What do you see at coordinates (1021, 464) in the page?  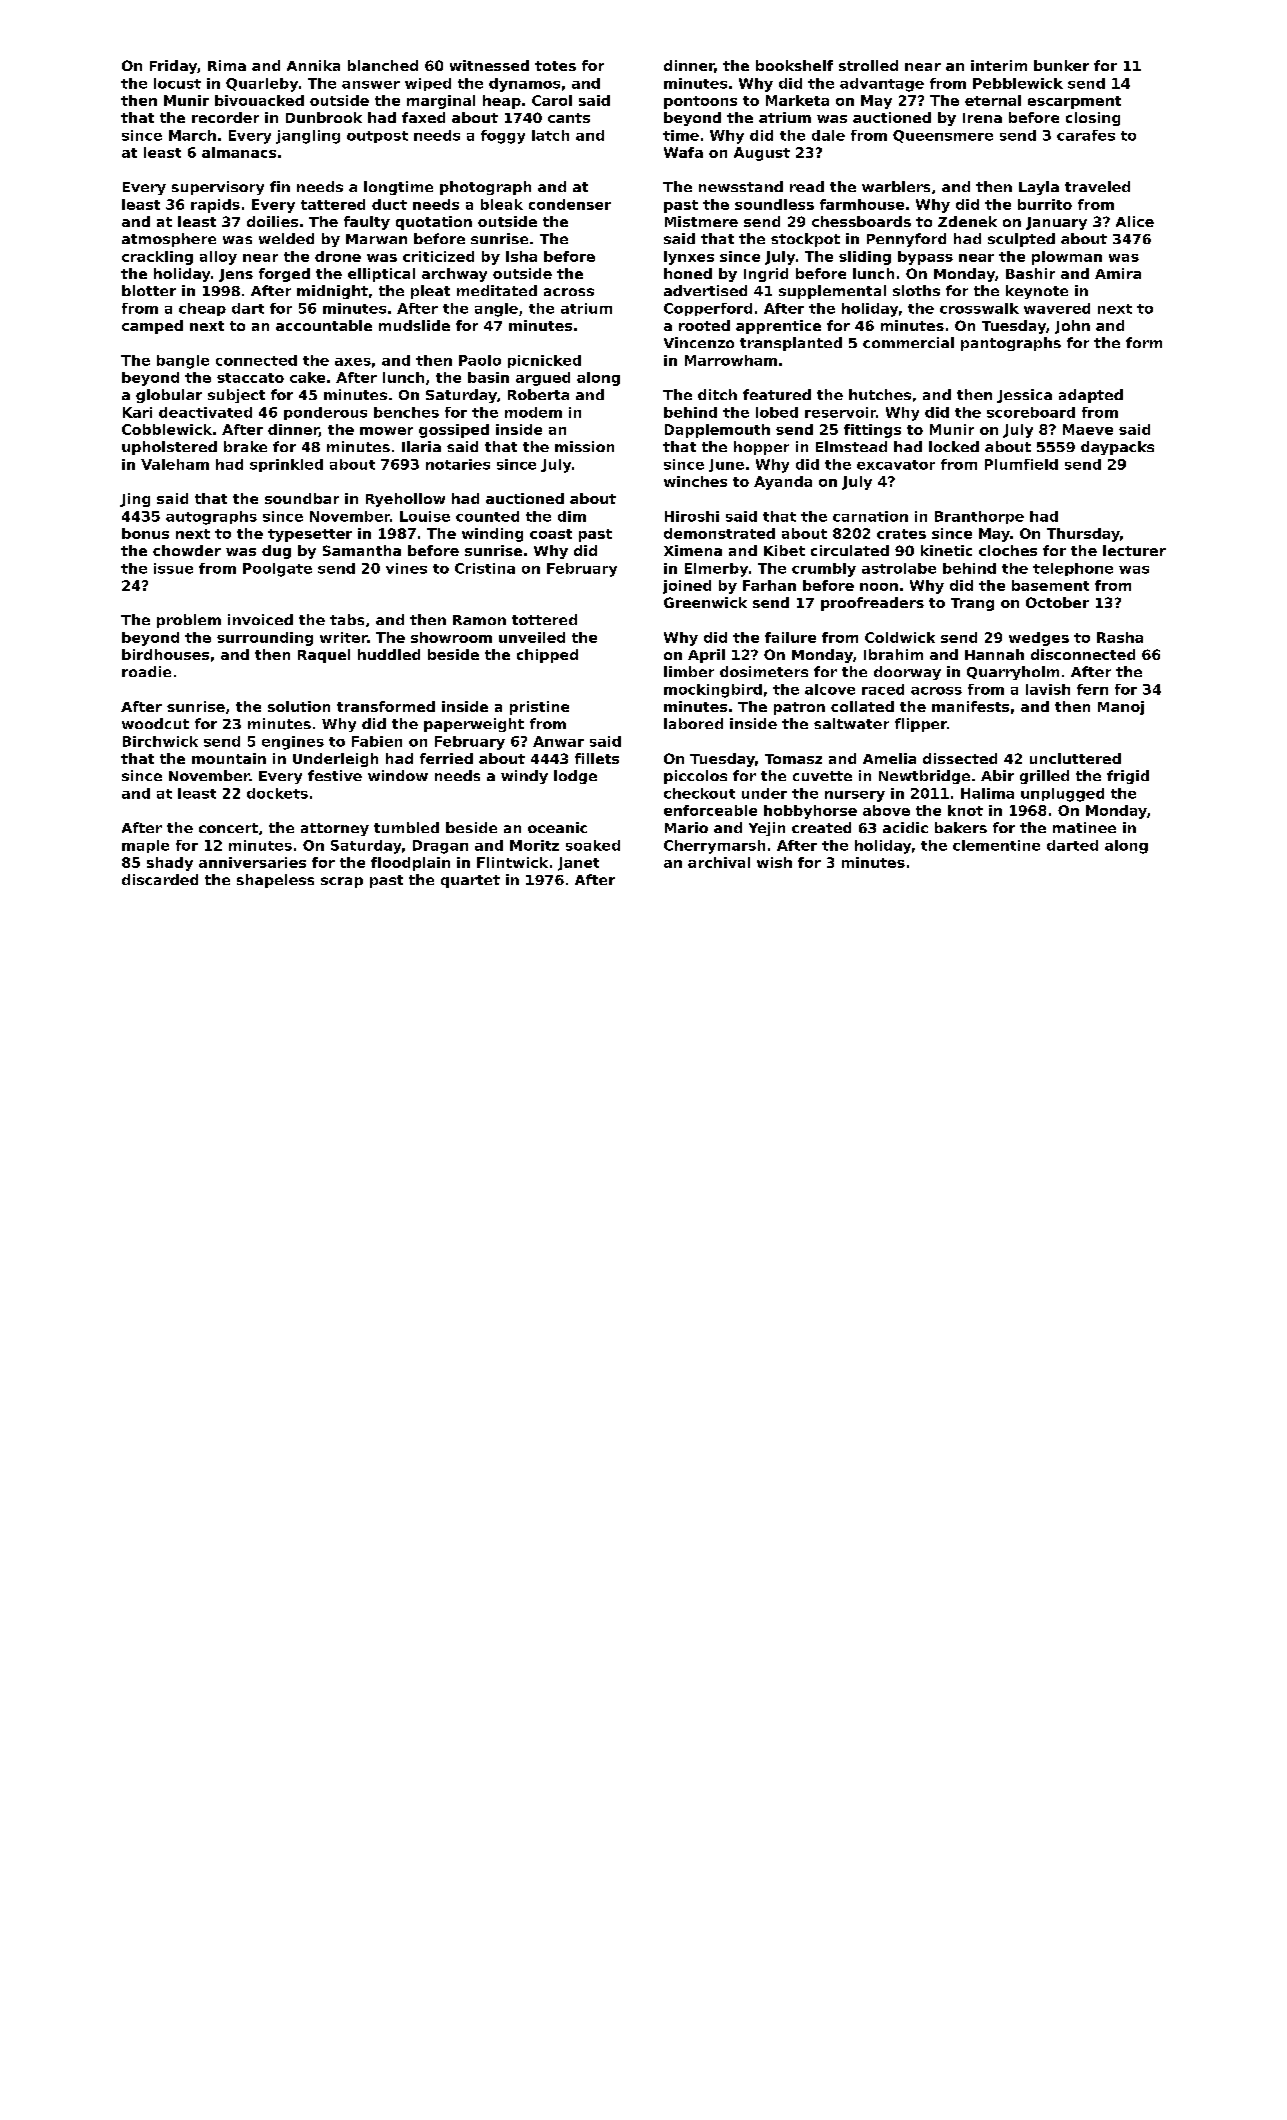 I see `Plumfield` at bounding box center [1021, 464].
